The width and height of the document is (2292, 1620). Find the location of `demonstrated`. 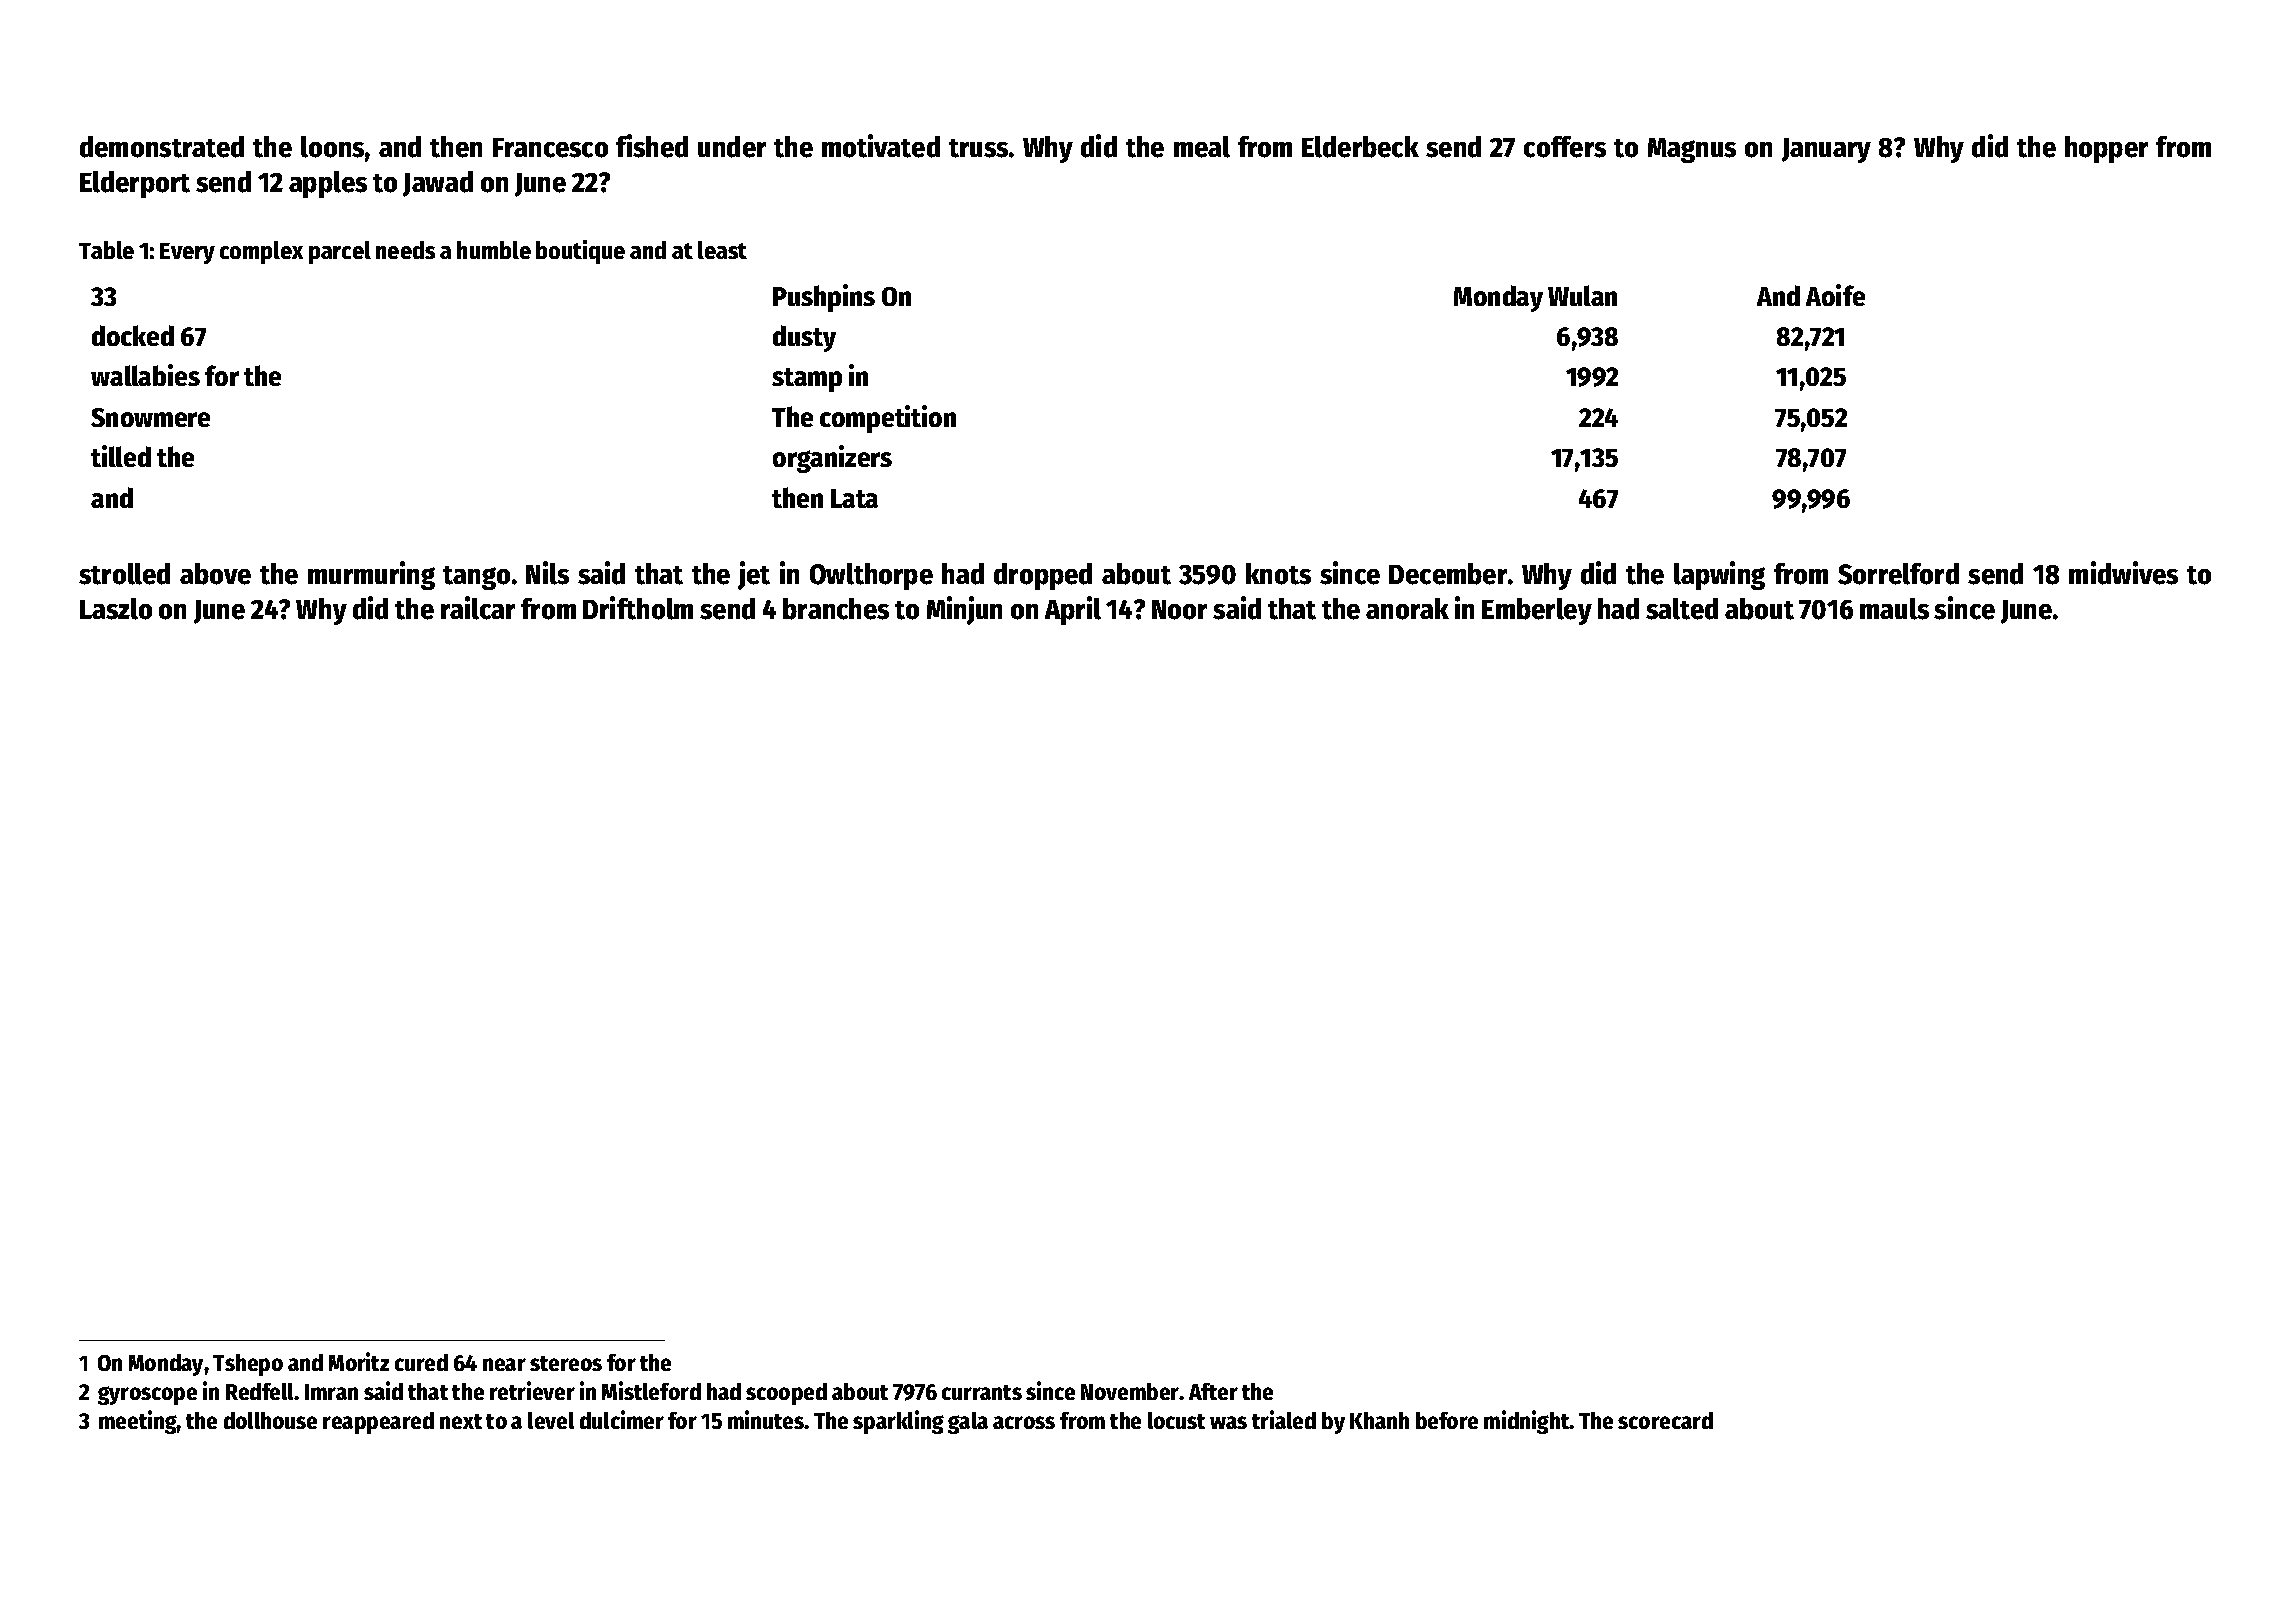

demonstrated is located at coordinates (162, 147).
